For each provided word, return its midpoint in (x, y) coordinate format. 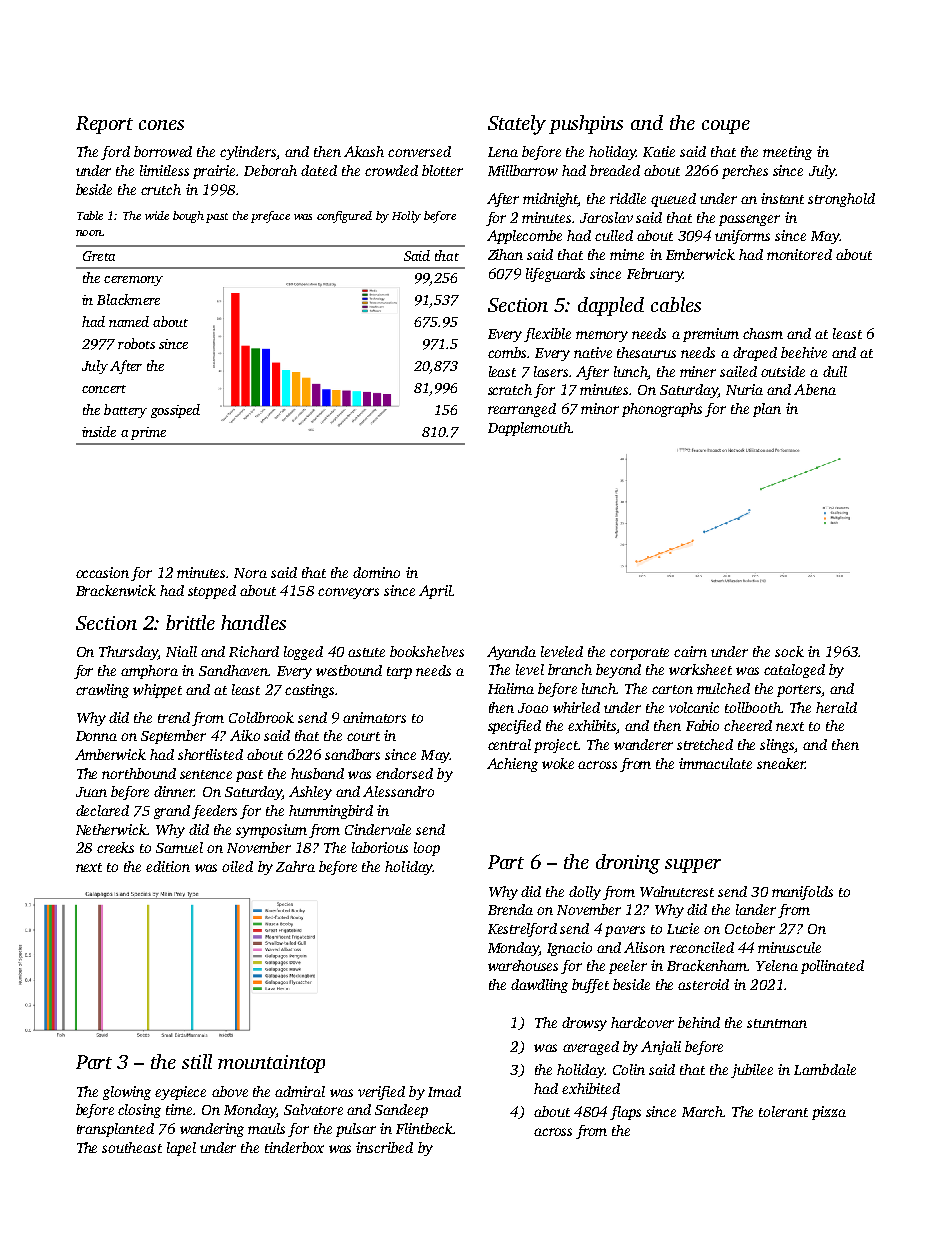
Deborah (270, 170)
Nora (250, 573)
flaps (625, 1113)
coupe (726, 127)
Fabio (702, 725)
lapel (181, 1149)
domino (376, 572)
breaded (615, 170)
